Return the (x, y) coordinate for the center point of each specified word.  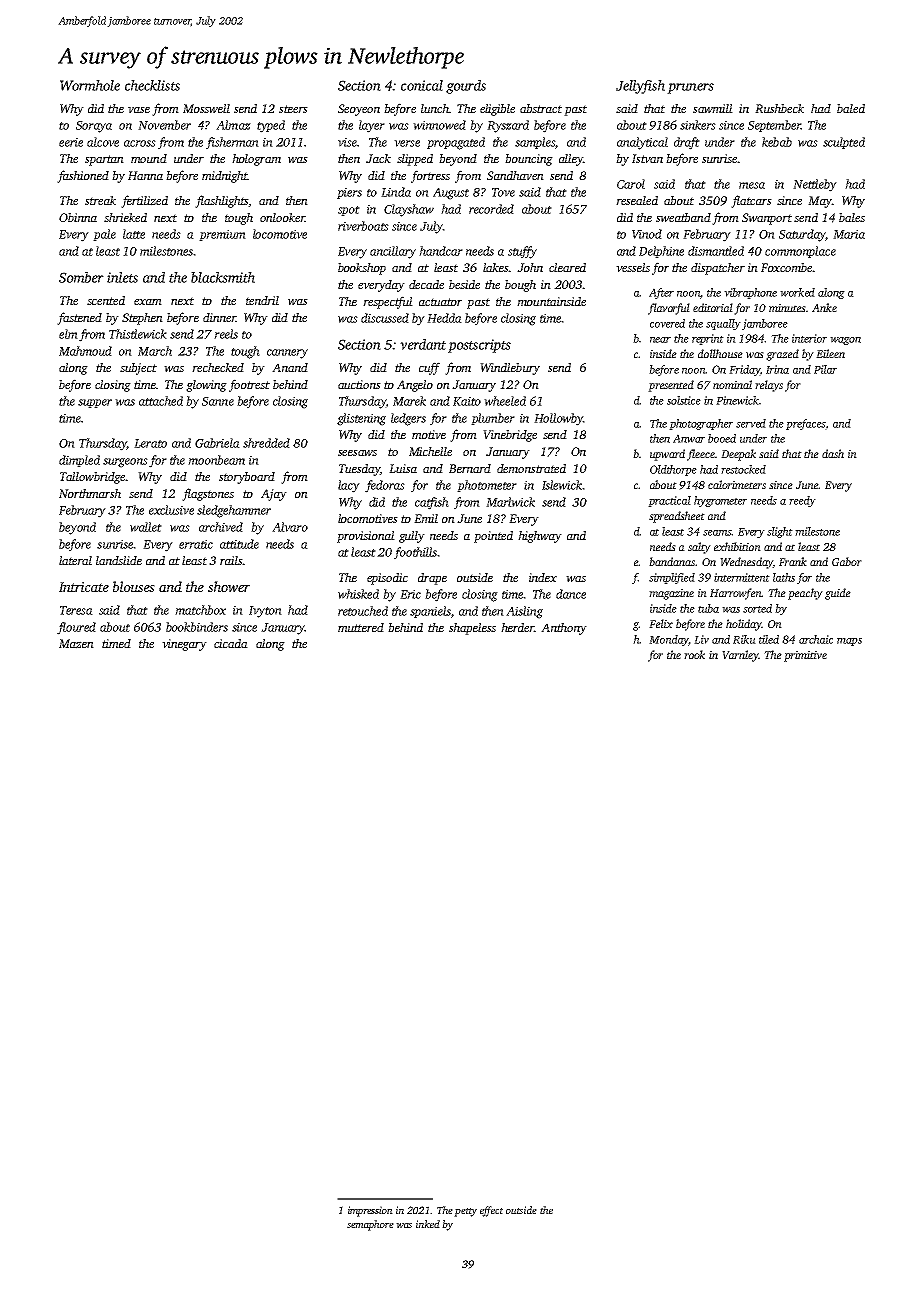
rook (694, 654)
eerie (71, 142)
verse (407, 143)
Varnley (740, 656)
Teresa (76, 610)
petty (465, 1212)
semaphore (370, 1225)
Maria (849, 234)
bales (852, 217)
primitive (805, 656)
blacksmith (223, 277)
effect (491, 1211)
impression (370, 1211)
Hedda (444, 318)
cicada (231, 643)
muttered (361, 627)
